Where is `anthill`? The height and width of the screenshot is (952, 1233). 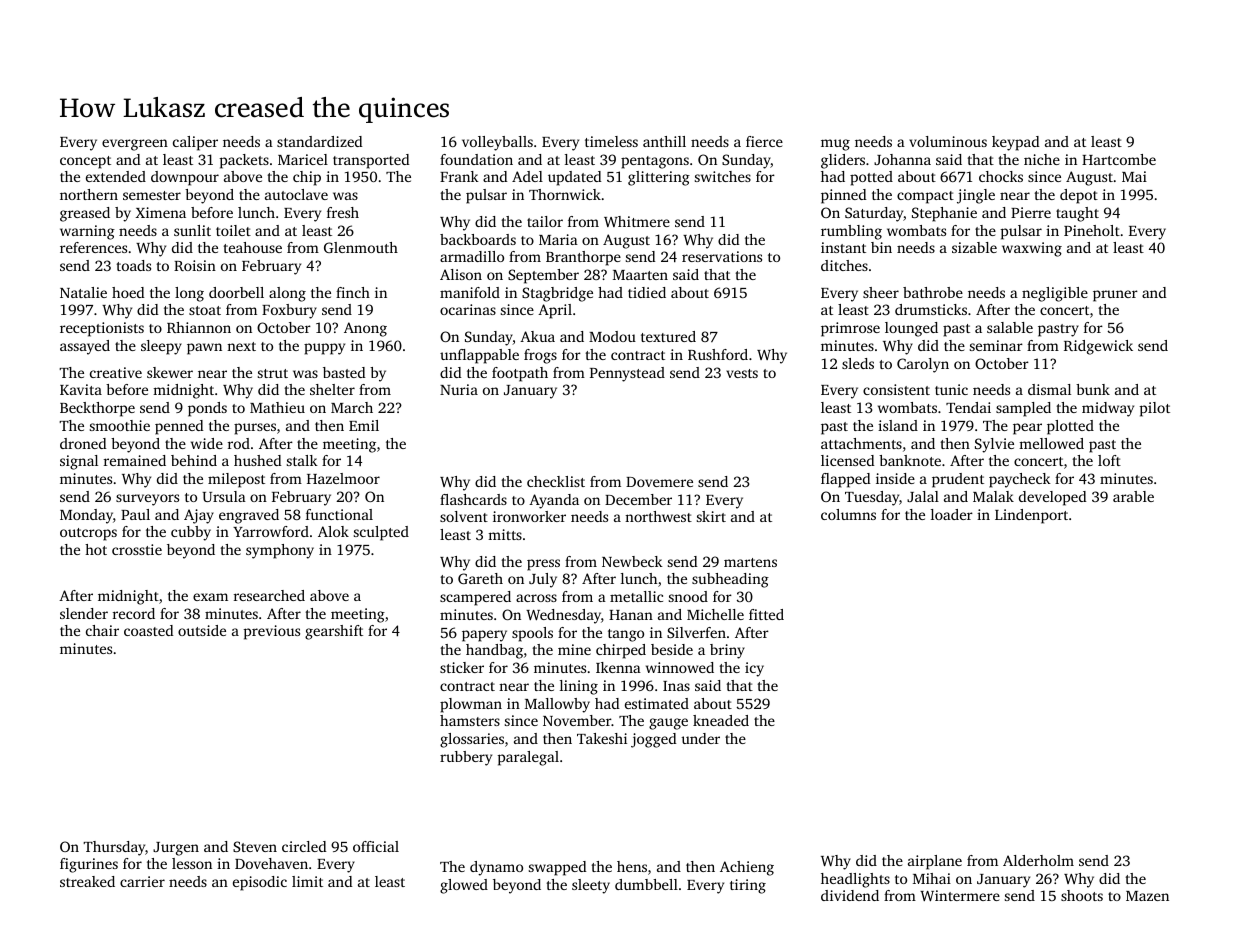
anthill is located at coordinates (664, 141).
